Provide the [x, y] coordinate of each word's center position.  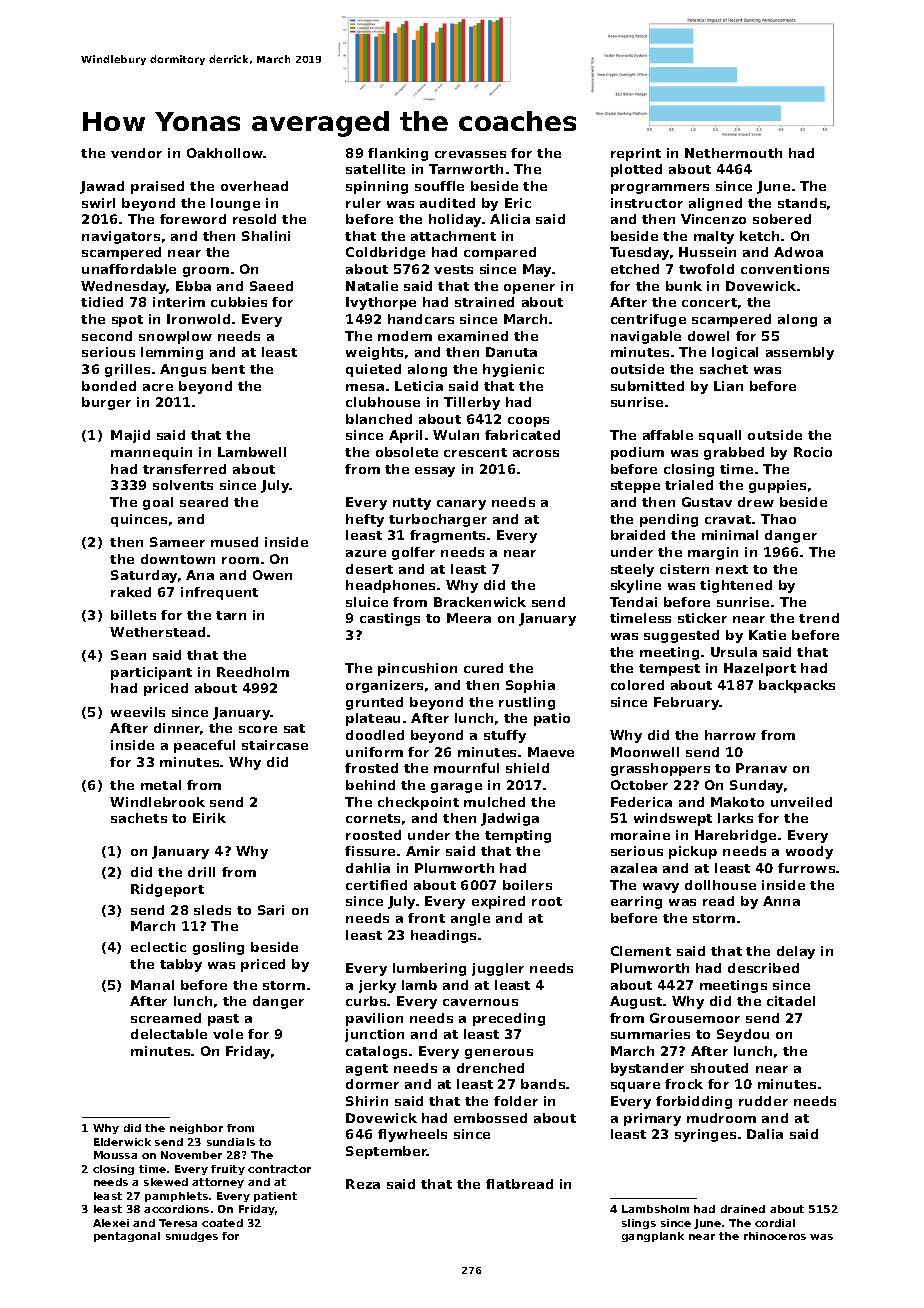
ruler [363, 203]
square [635, 1087]
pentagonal [127, 1237]
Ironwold [198, 319]
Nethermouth [733, 153]
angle [470, 919]
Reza [363, 1184]
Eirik [209, 818]
